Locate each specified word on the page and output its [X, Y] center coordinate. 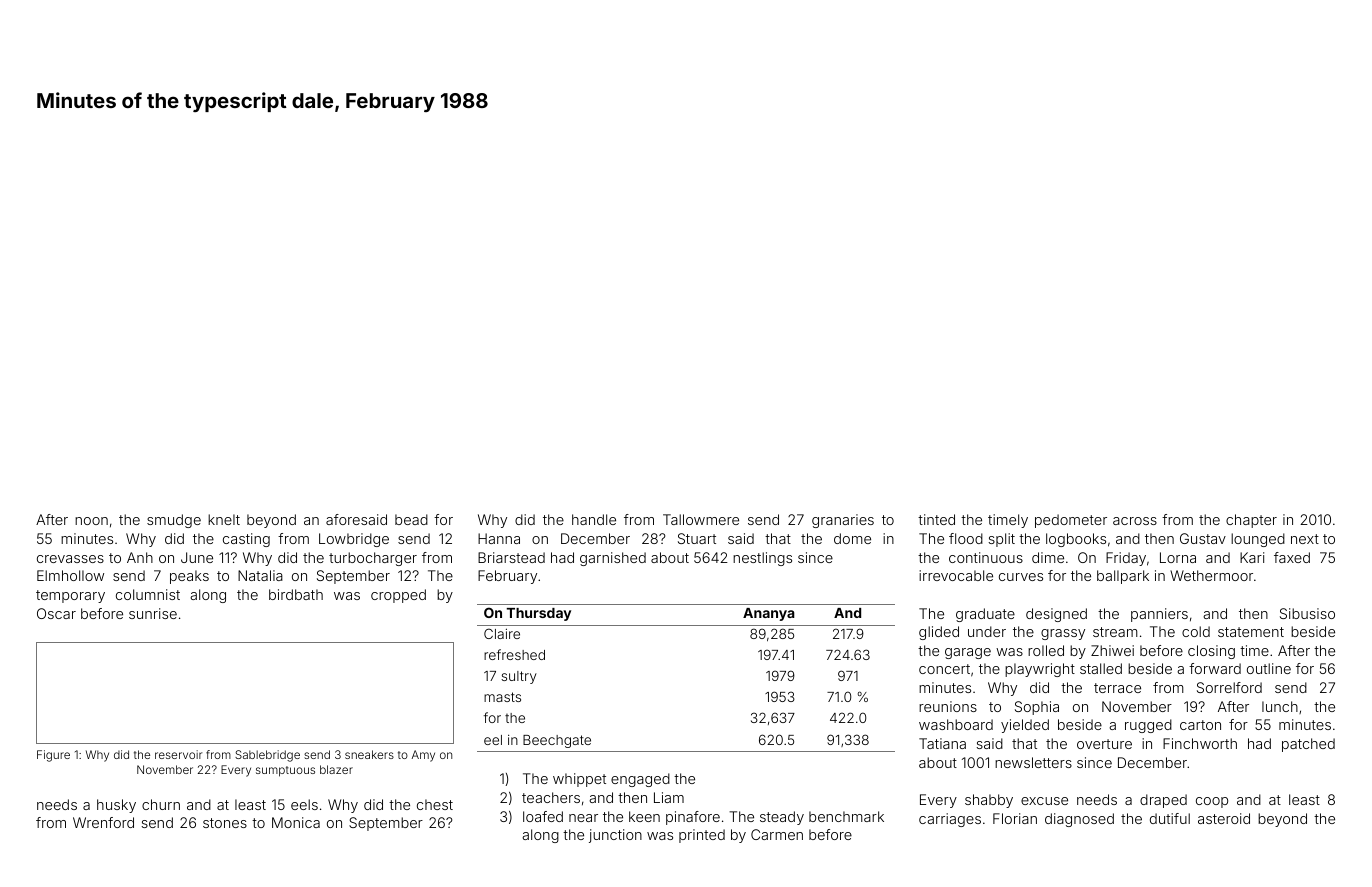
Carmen [777, 834]
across [1135, 521]
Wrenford [103, 822]
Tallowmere [701, 519]
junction [615, 836]
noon [91, 521]
